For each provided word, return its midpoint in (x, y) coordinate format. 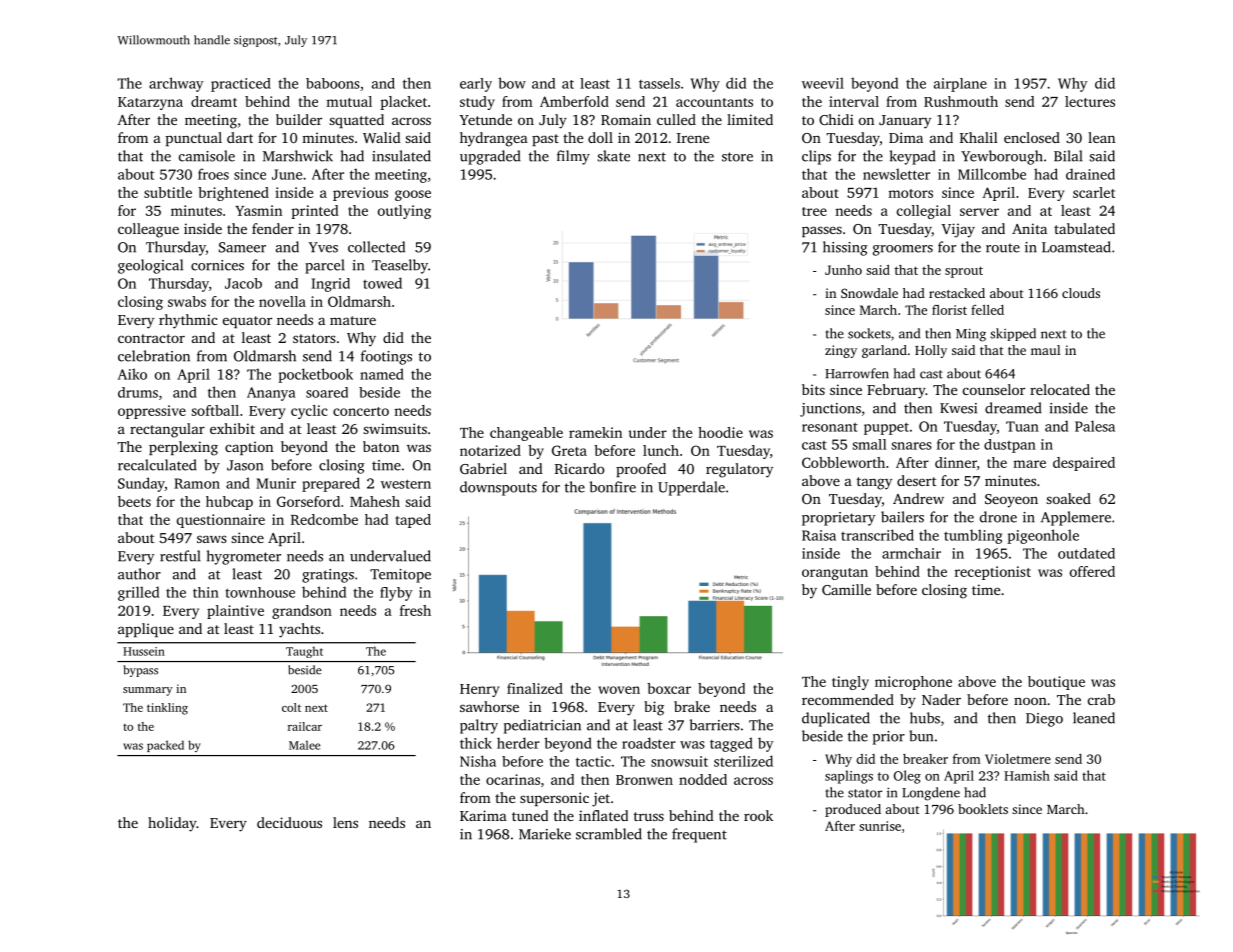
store (737, 157)
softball (215, 410)
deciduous (289, 822)
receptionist (993, 573)
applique (146, 630)
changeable (526, 434)
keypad (913, 157)
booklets (983, 809)
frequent (699, 835)
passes (822, 231)
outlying (404, 212)
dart (240, 137)
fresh (415, 610)
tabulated (1084, 228)
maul (1045, 350)
